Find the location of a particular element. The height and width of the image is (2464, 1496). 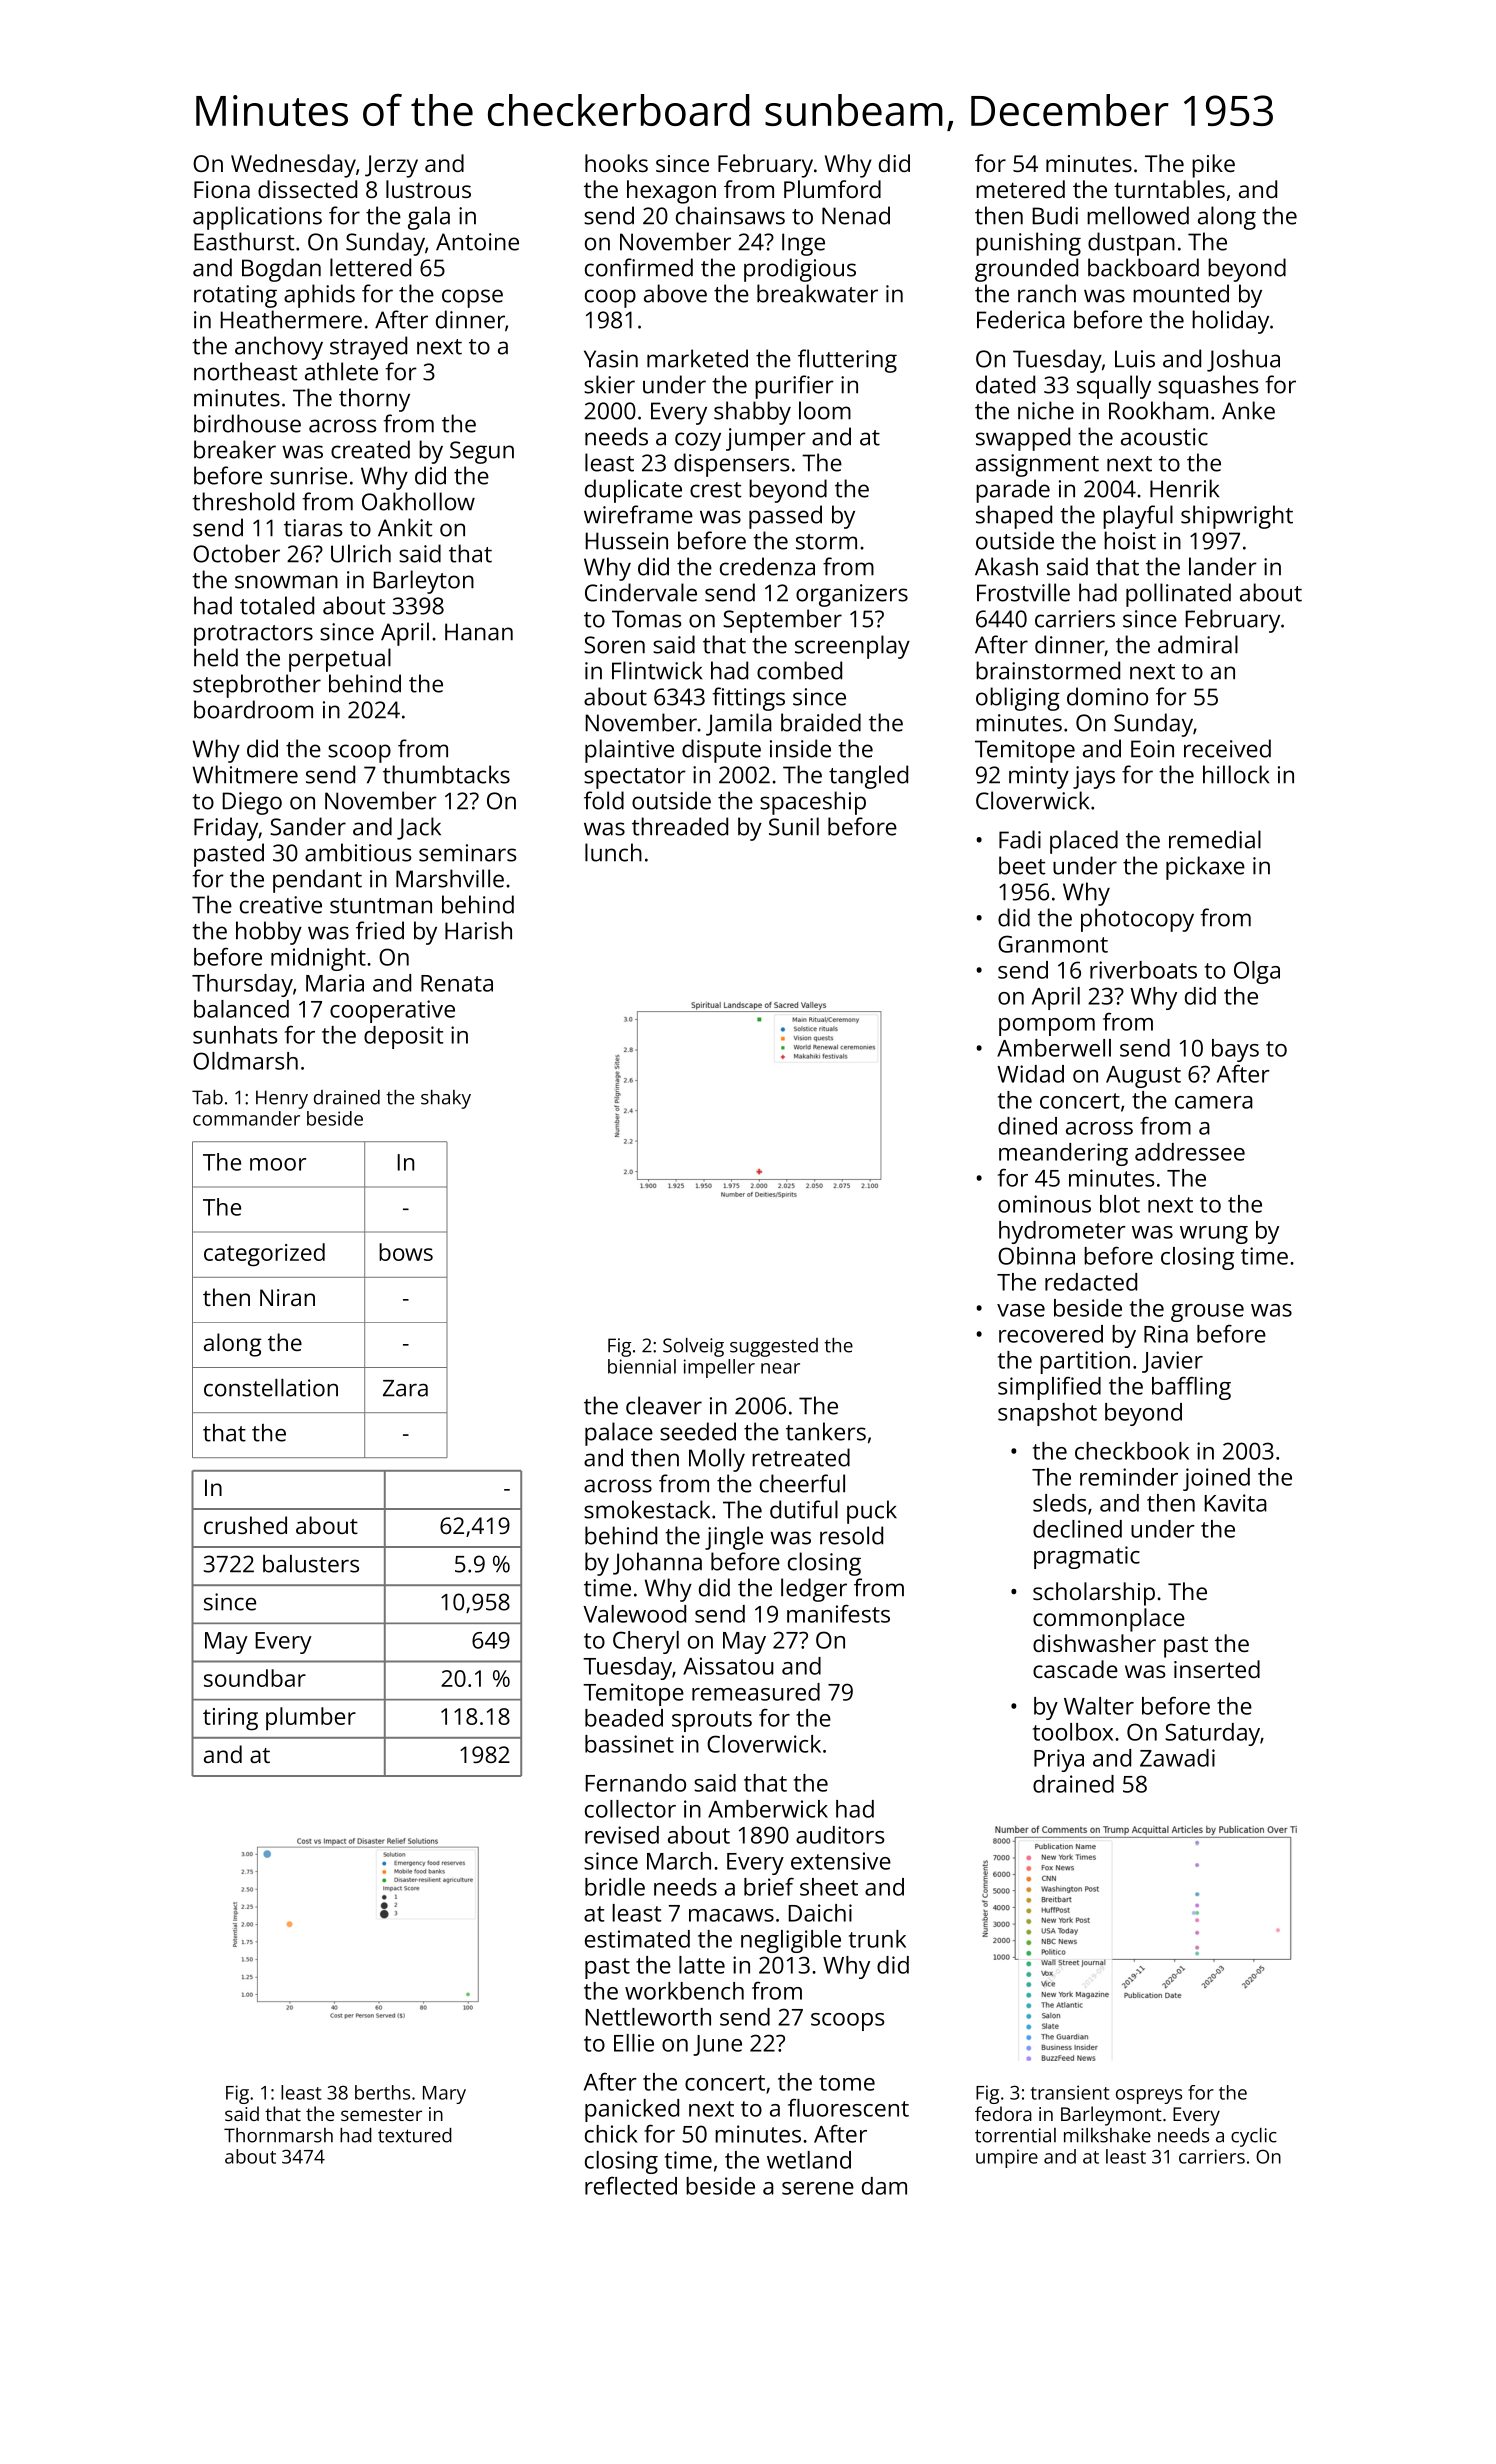

Budi is located at coordinates (1055, 215).
